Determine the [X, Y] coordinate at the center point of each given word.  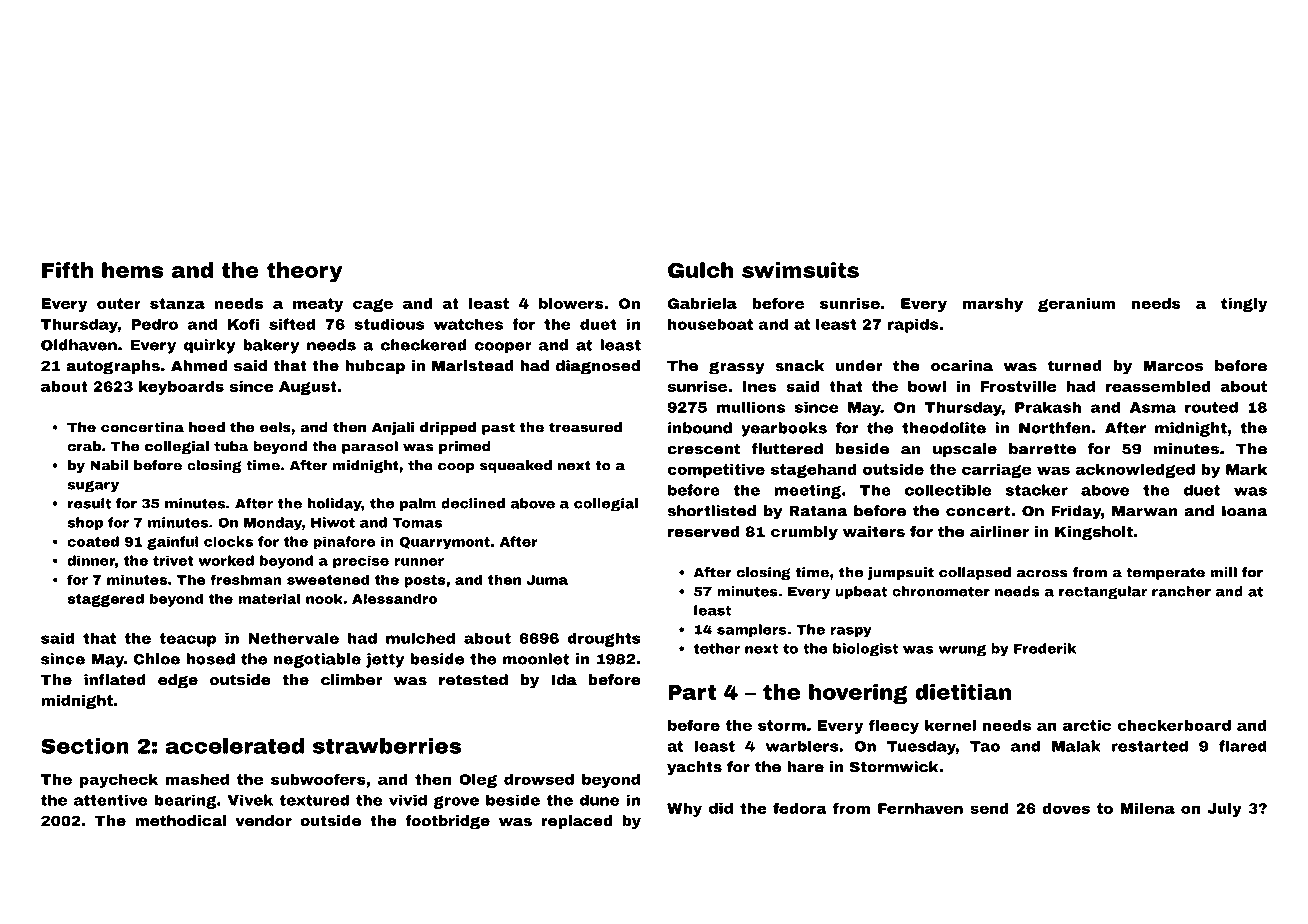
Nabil [109, 465]
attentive [111, 800]
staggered [105, 600]
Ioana [1245, 511]
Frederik [1045, 648]
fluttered [787, 449]
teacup [187, 640]
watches [468, 324]
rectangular [1103, 593]
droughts [604, 639]
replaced [576, 822]
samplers [752, 631]
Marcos [1173, 366]
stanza [177, 303]
